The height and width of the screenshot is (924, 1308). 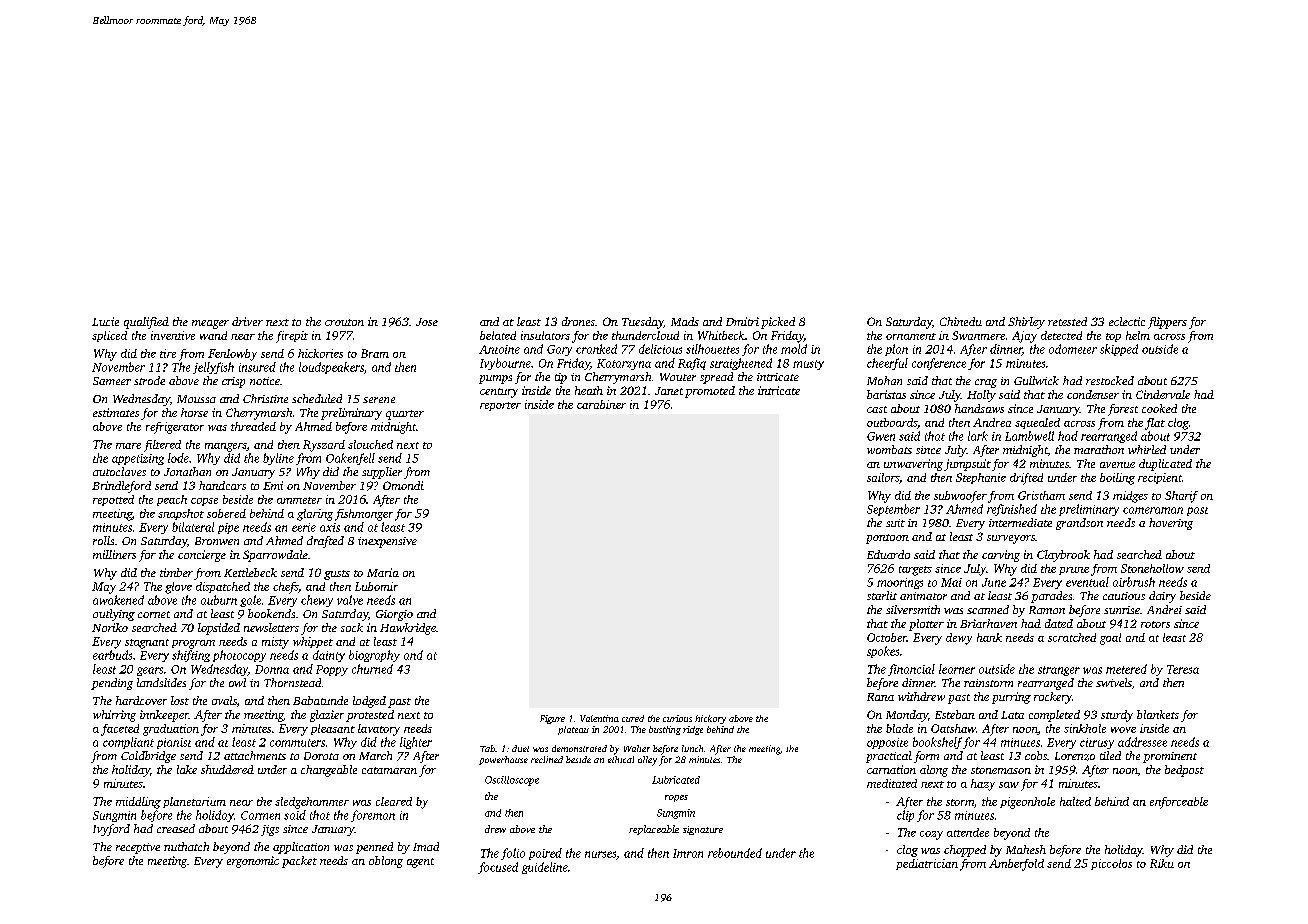 I want to click on learner, so click(x=957, y=669).
